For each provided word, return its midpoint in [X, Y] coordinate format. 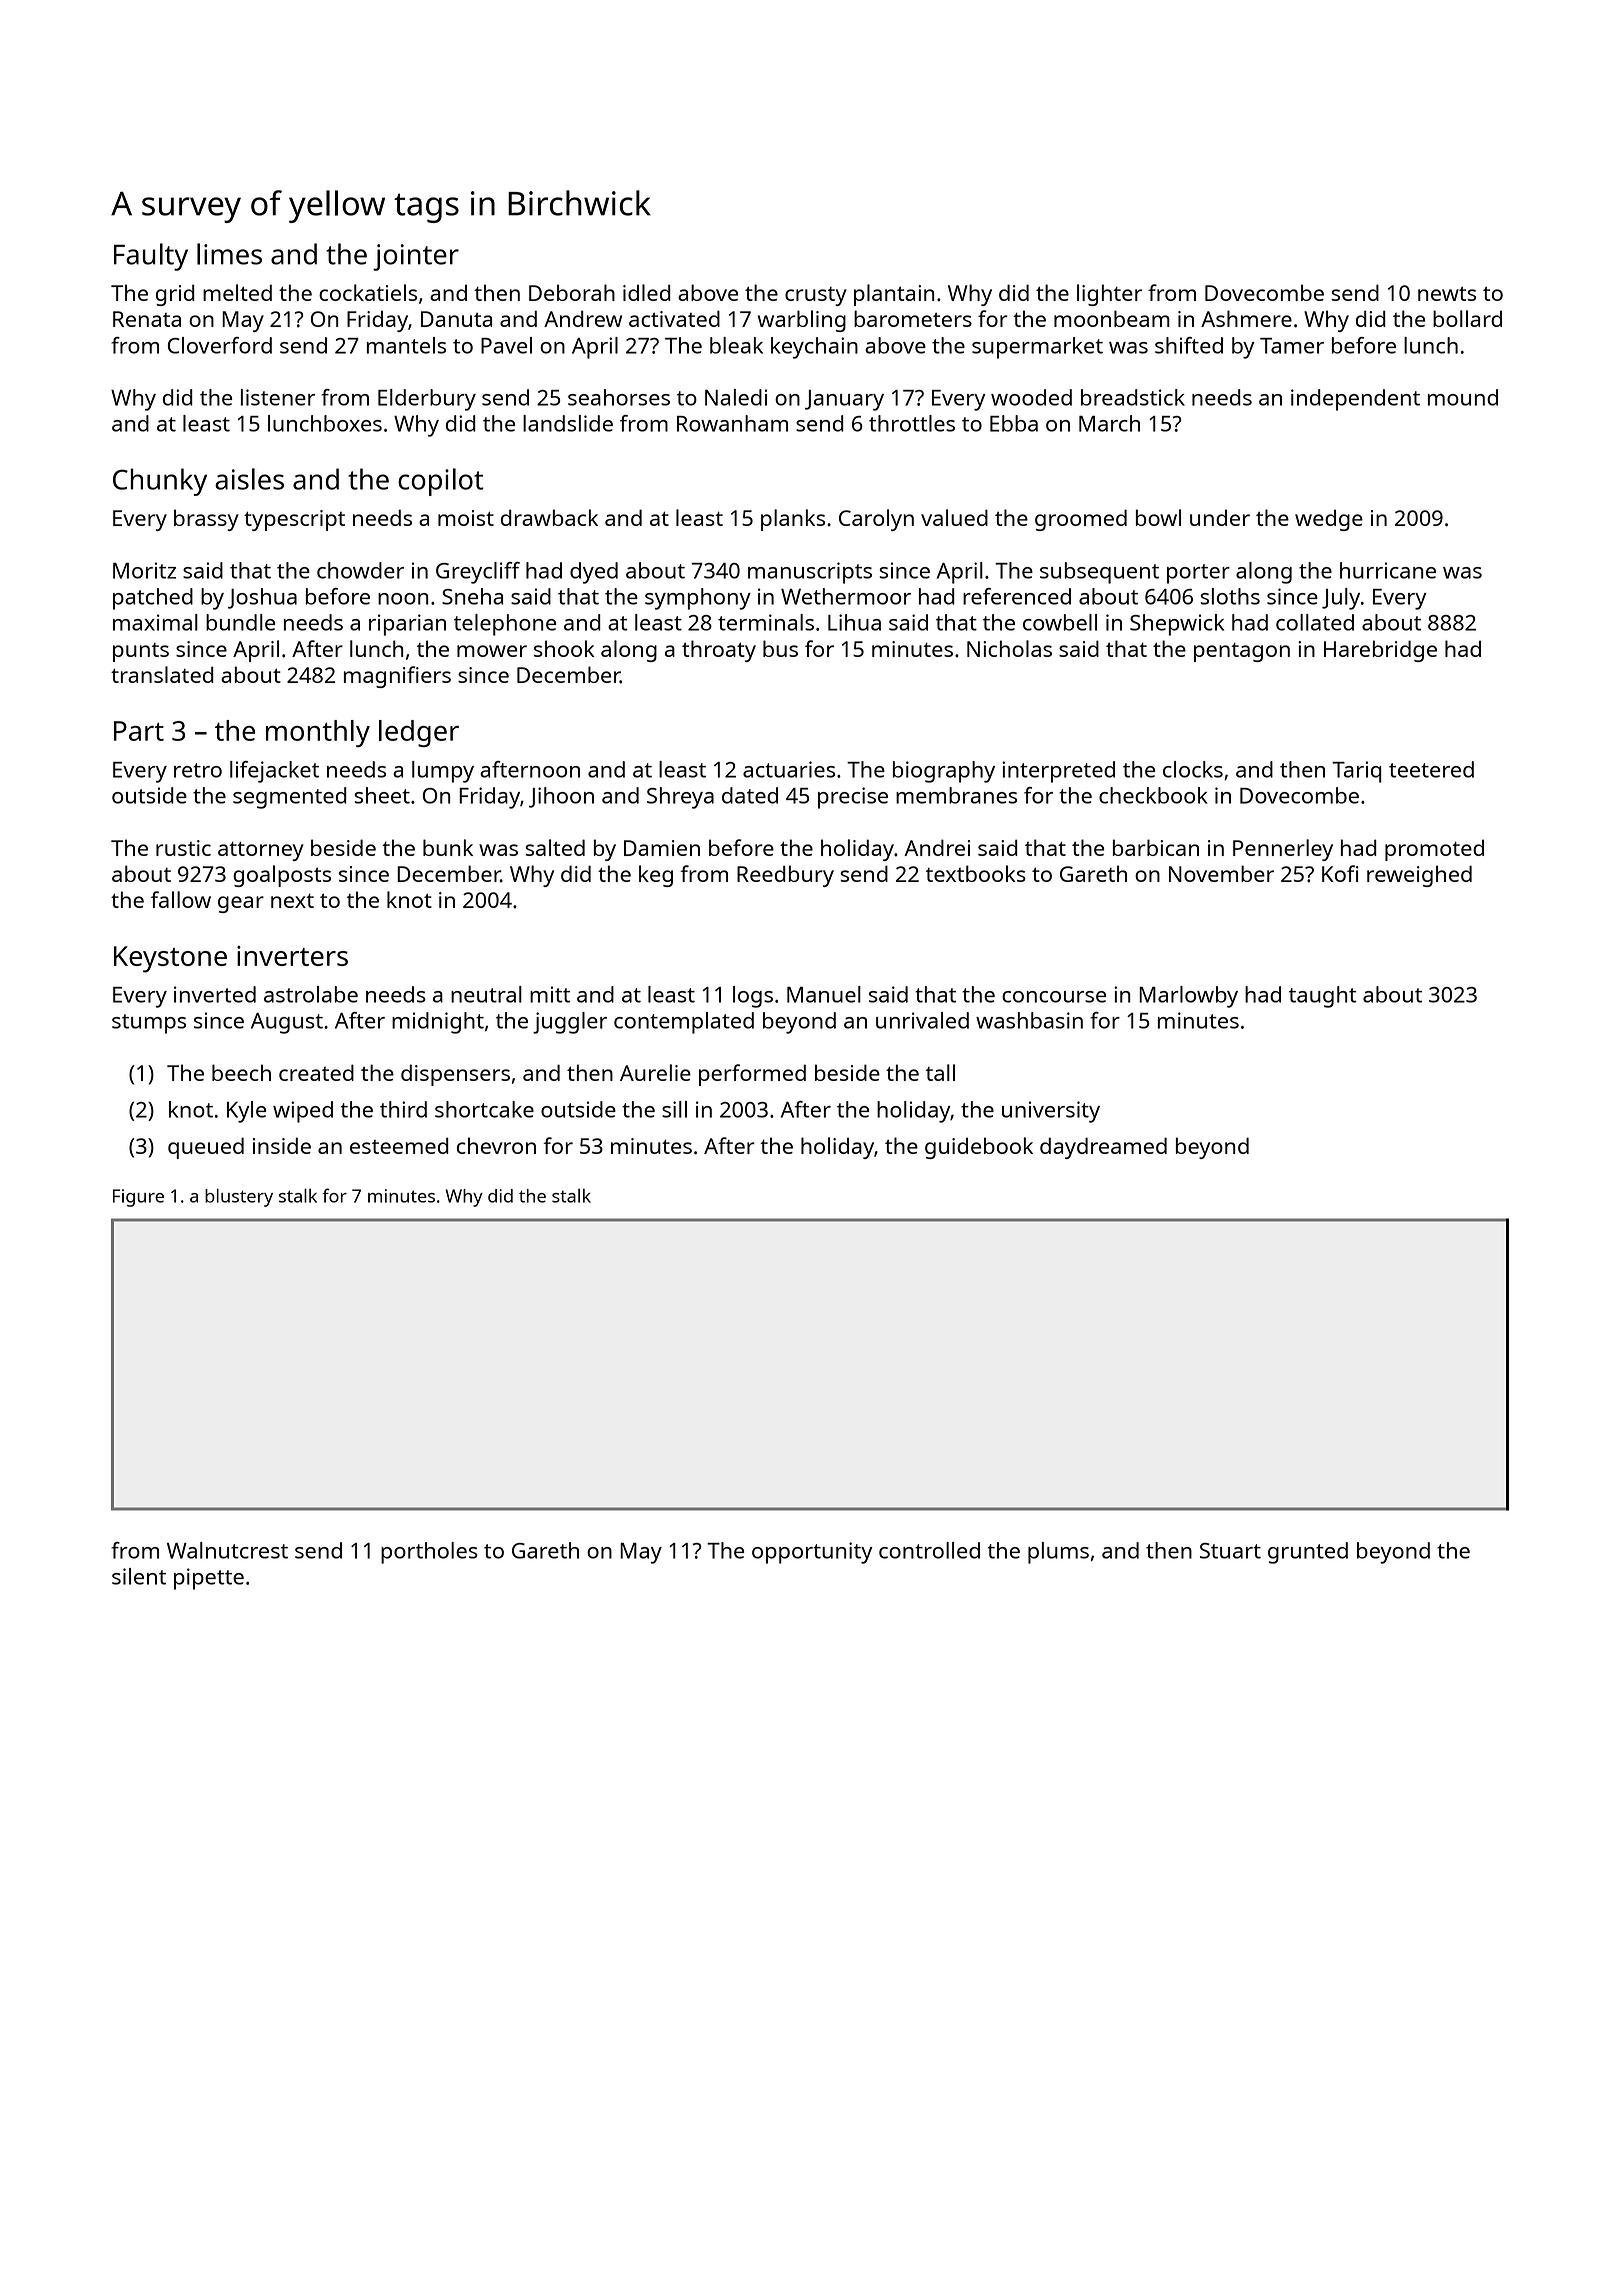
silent [139, 1576]
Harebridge [1380, 651]
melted [237, 292]
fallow [181, 899]
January [844, 400]
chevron [496, 1145]
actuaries [789, 769]
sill [674, 1109]
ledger [419, 733]
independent [1355, 400]
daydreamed [1103, 1148]
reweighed [1419, 876]
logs [753, 997]
